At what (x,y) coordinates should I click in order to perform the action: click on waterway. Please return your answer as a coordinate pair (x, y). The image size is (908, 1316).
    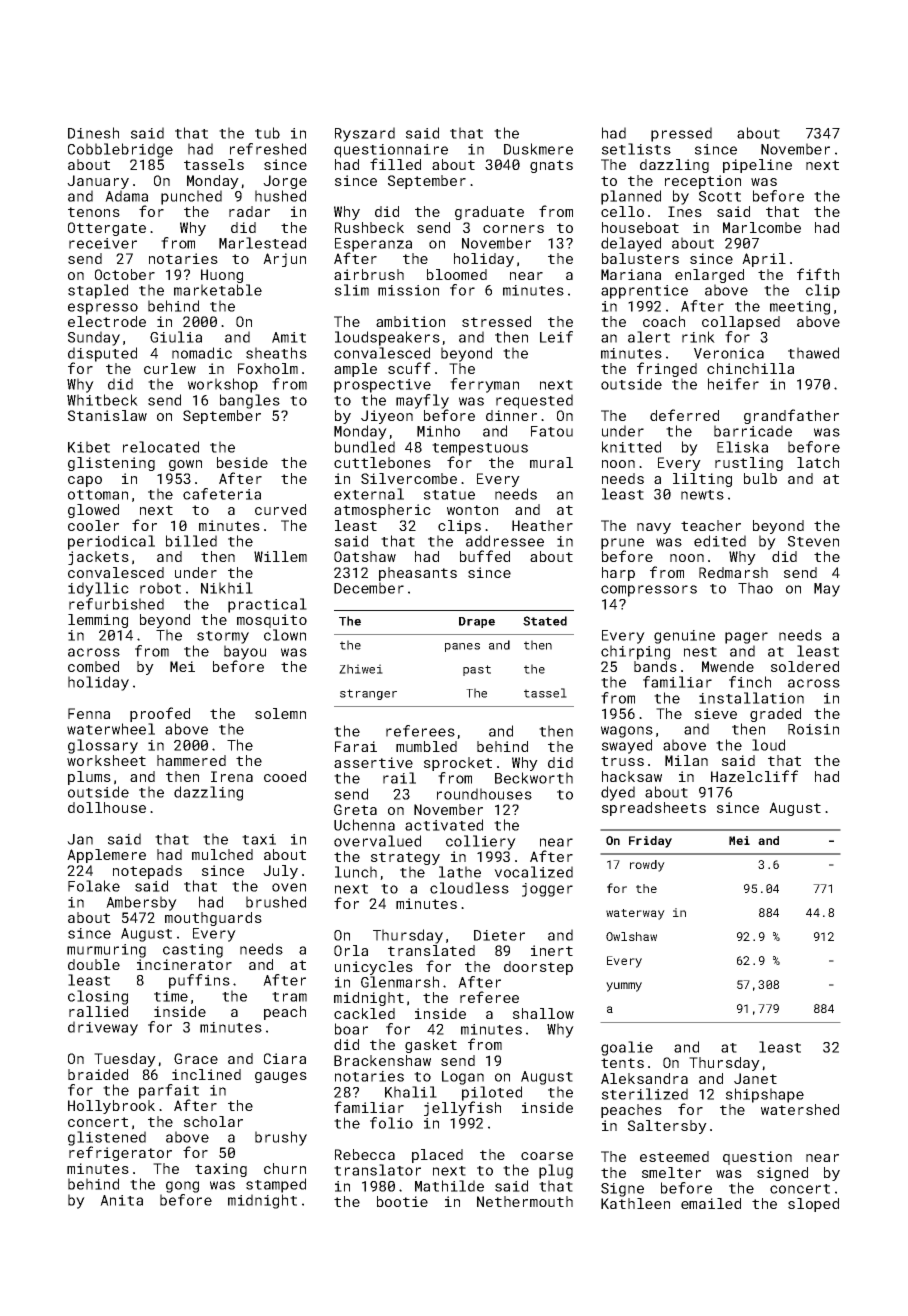
    Looking at the image, I should click on (635, 914).
